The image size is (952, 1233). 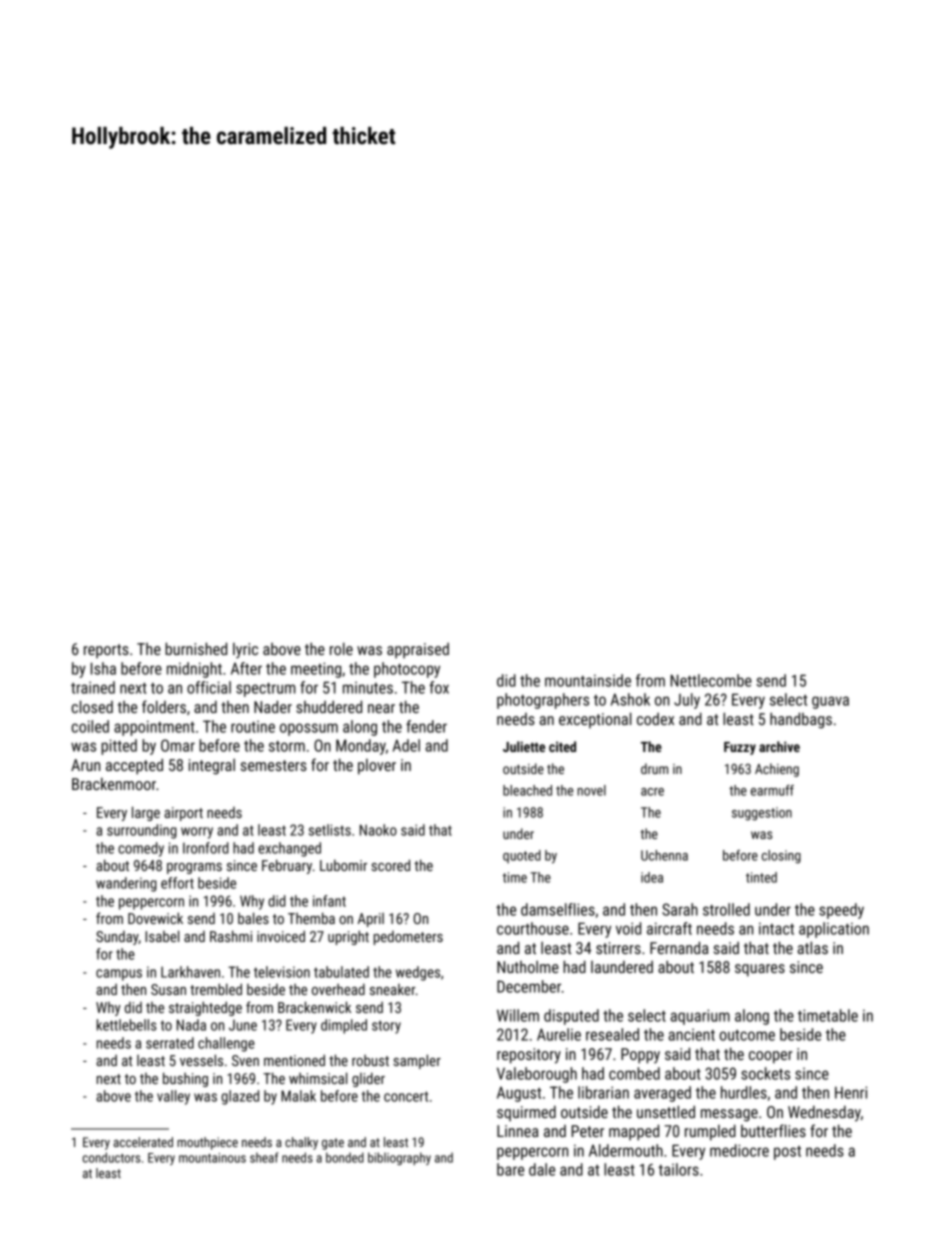 I want to click on Nettlecombe, so click(x=711, y=680).
